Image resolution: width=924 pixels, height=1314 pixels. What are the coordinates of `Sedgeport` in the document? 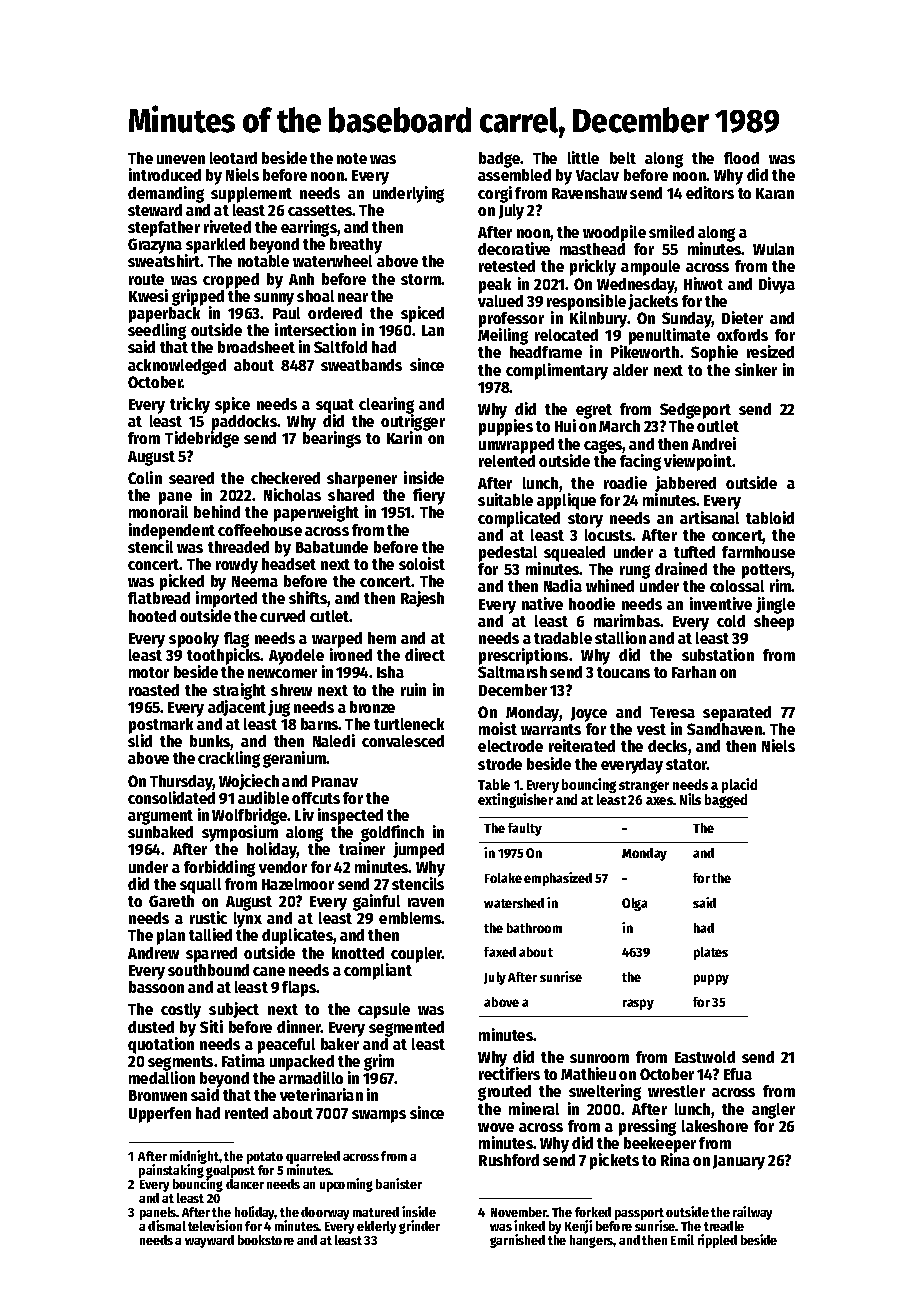 It's located at (695, 411).
